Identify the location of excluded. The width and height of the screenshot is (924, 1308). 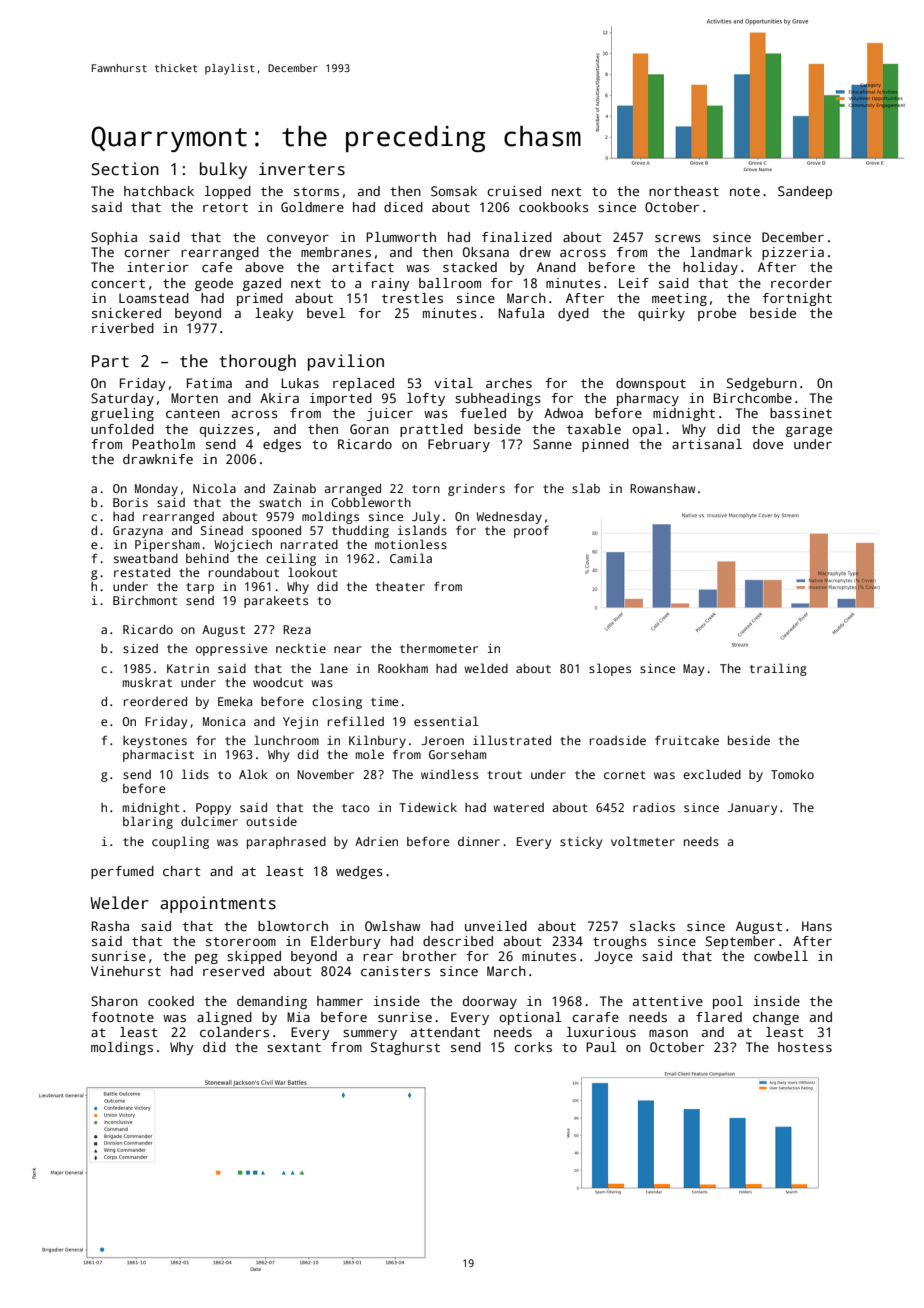
(712, 774).
